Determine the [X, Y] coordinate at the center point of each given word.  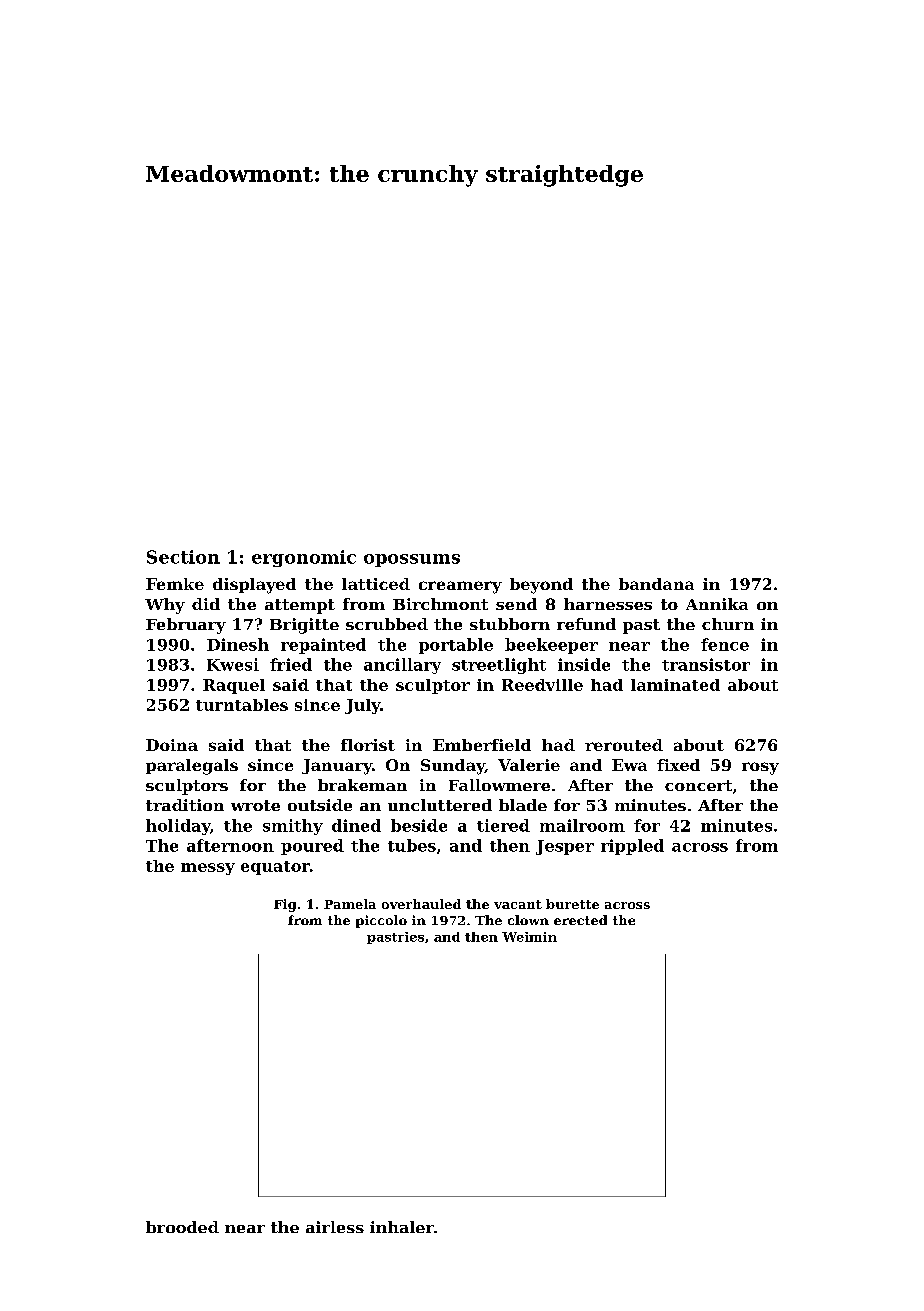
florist [368, 745]
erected [580, 920]
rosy [760, 768]
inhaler [402, 1227]
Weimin [529, 937]
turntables [242, 705]
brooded [182, 1227]
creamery [460, 587]
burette [572, 904]
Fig [285, 905]
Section [183, 557]
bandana [656, 584]
